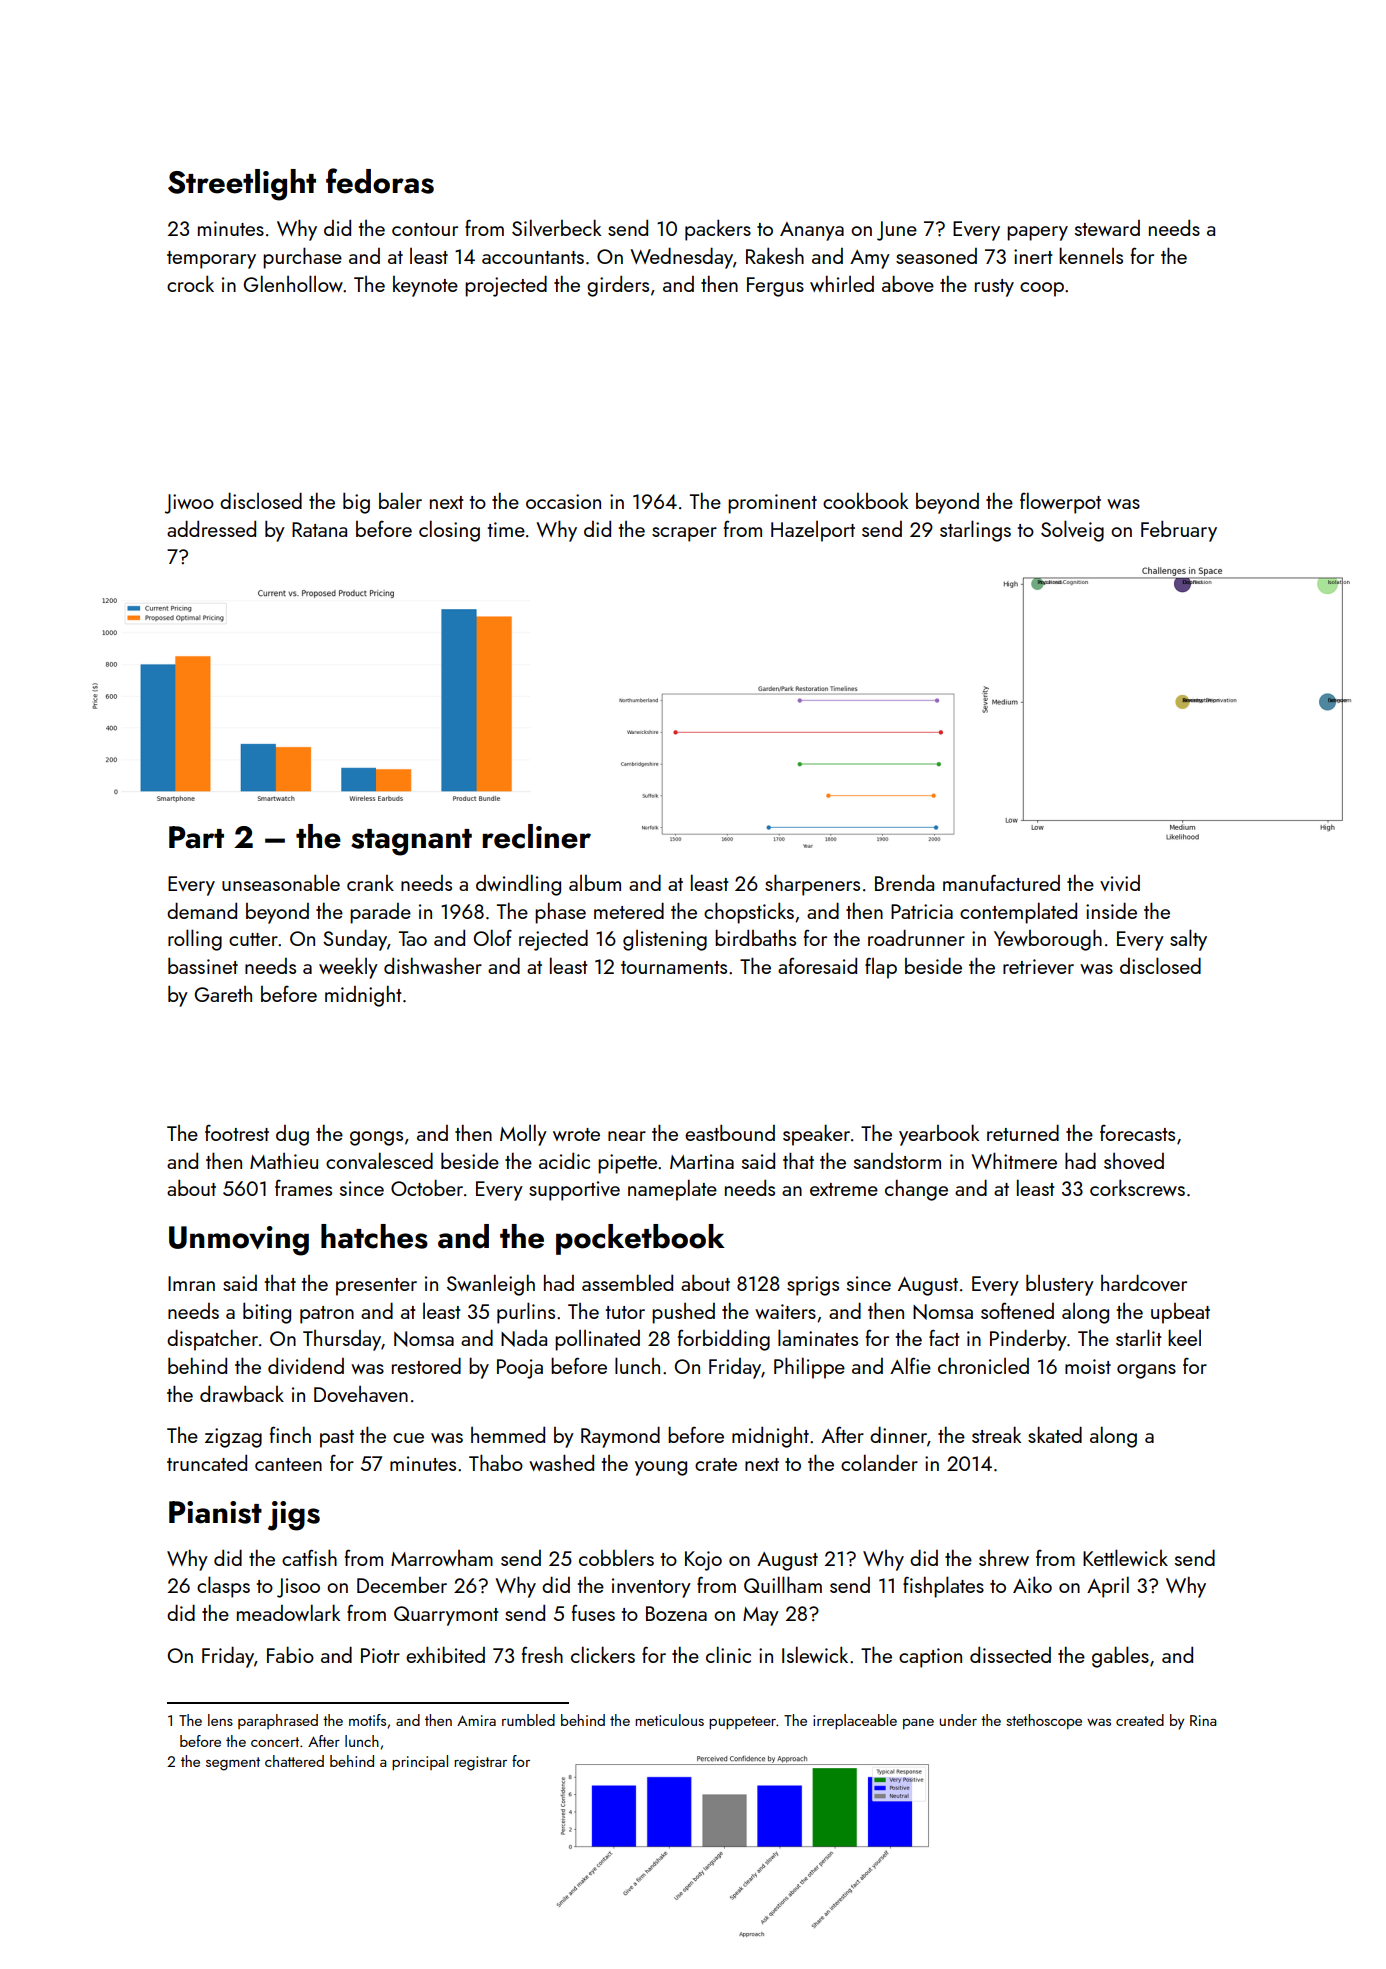  Describe the element at coordinates (1107, 228) in the document. I see `steward` at that location.
